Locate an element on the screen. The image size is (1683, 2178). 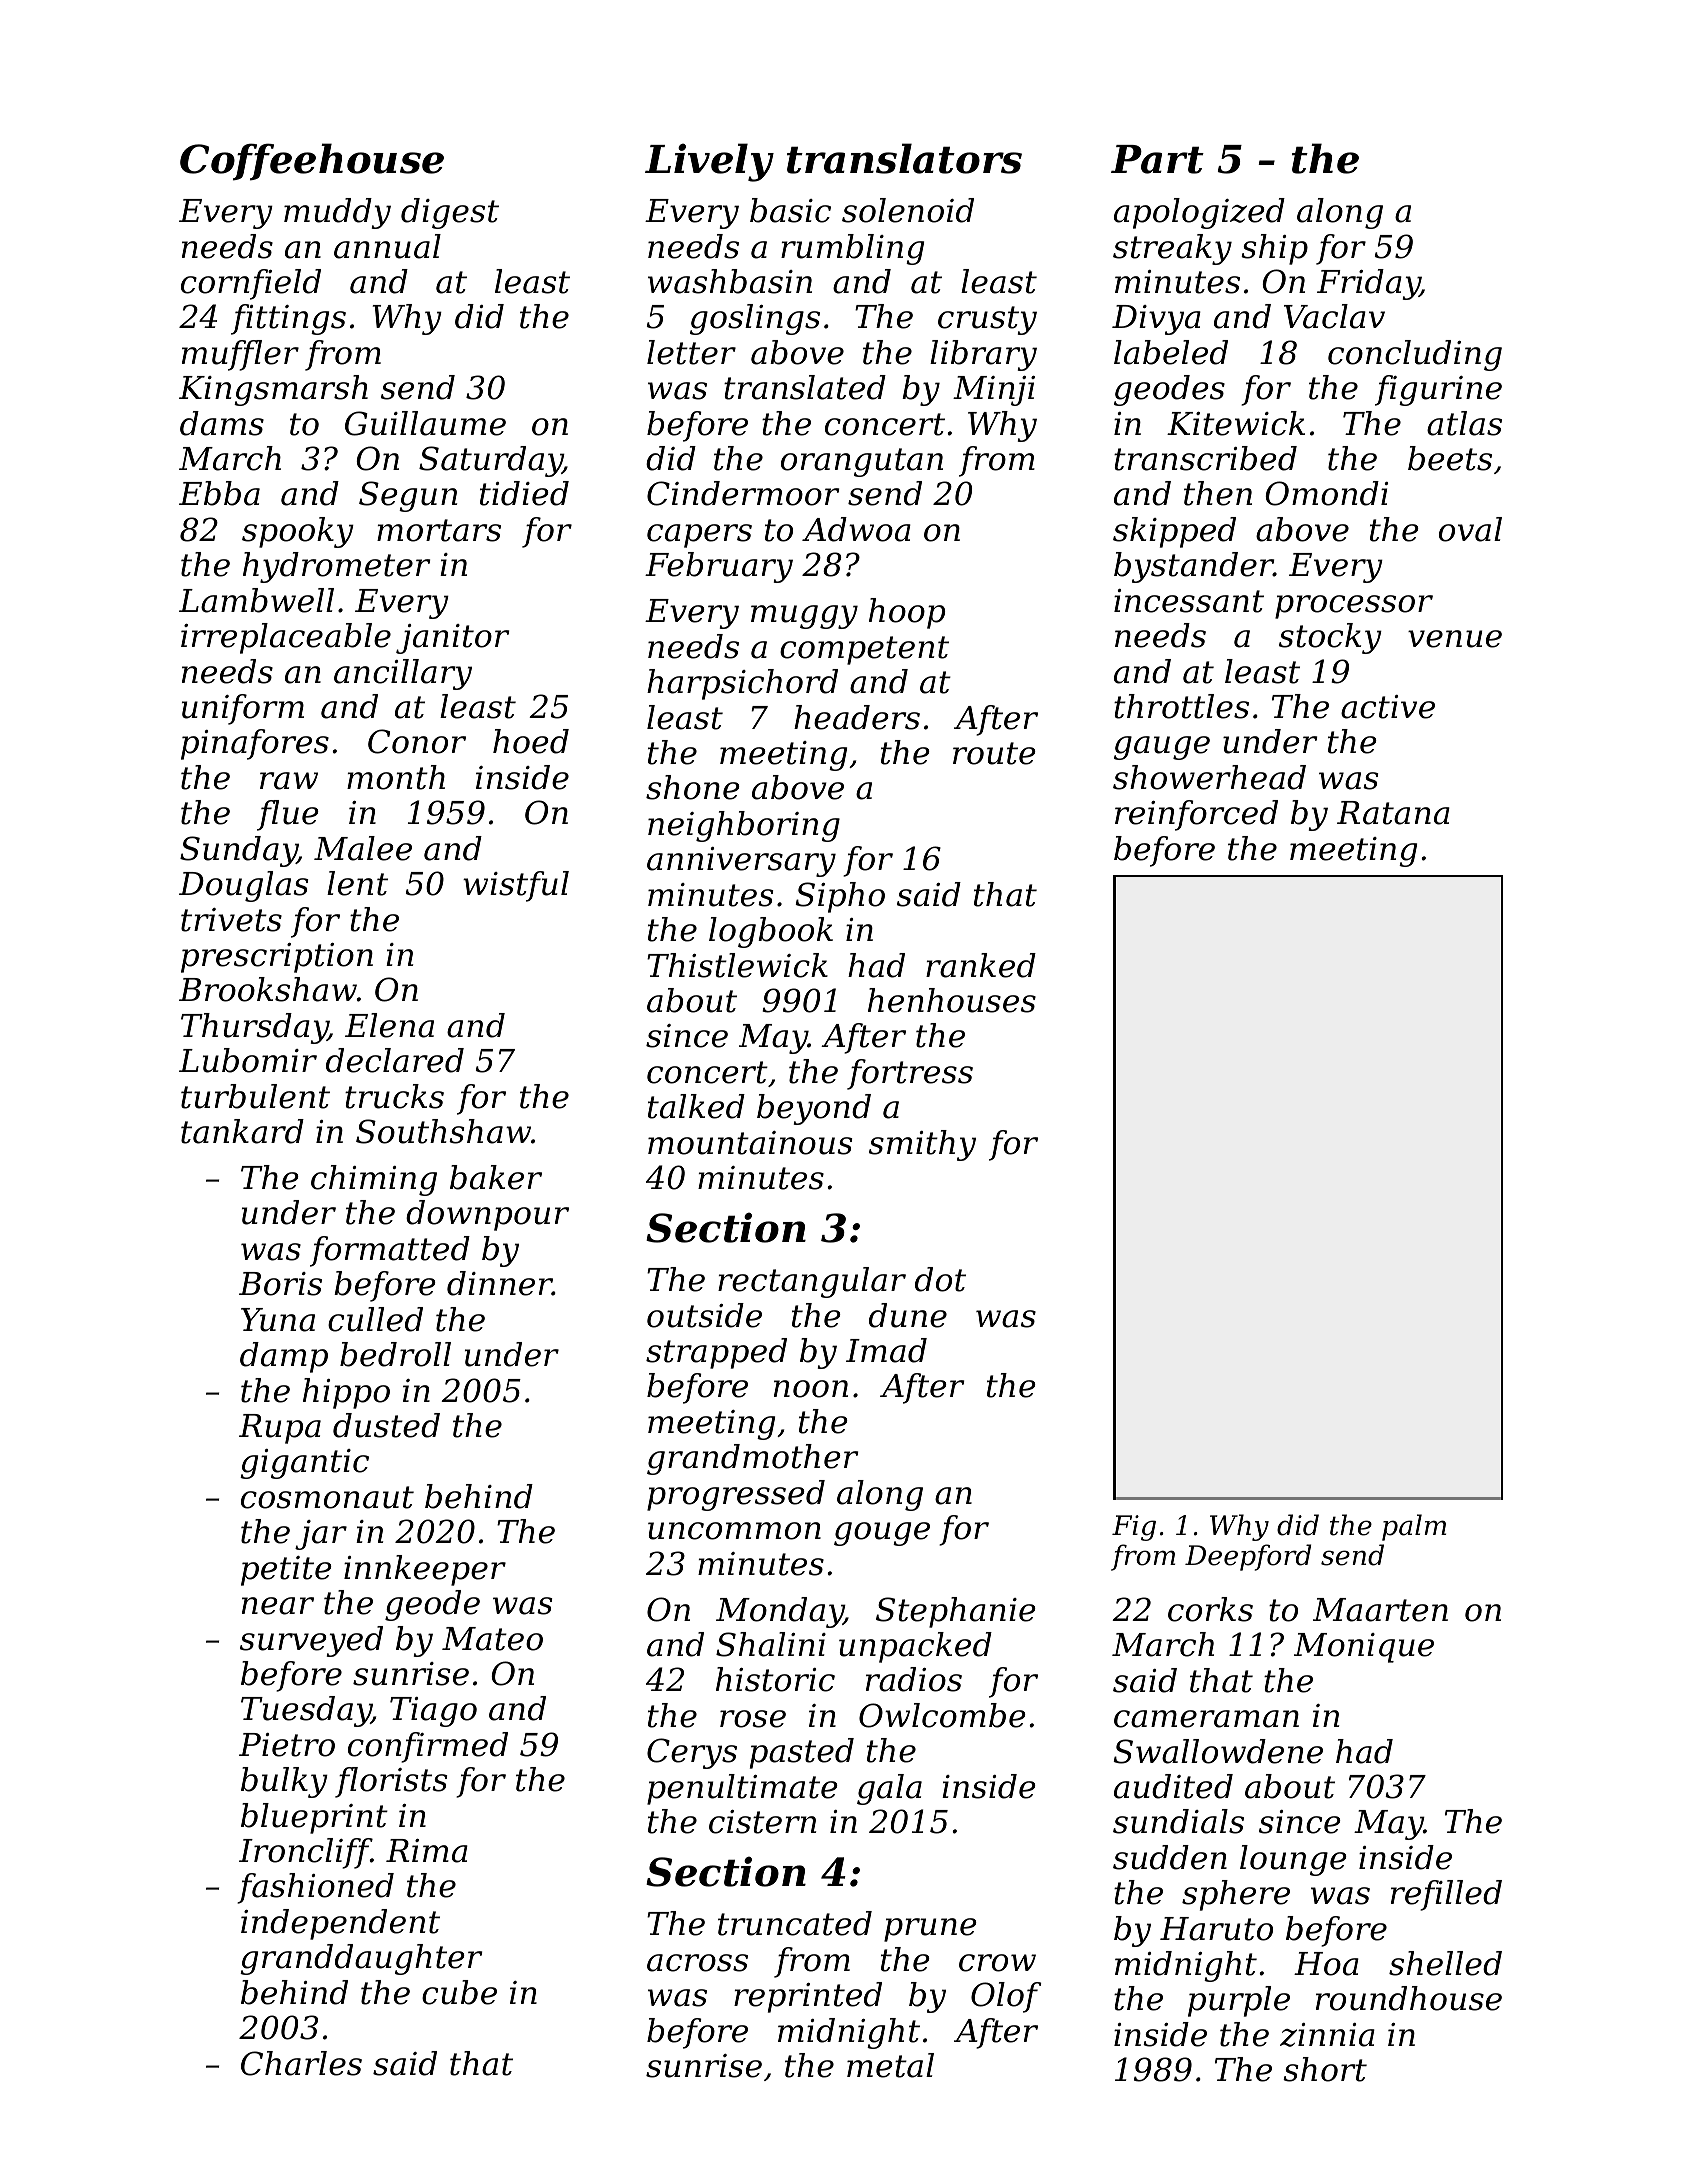
Deepford is located at coordinates (1248, 1557).
